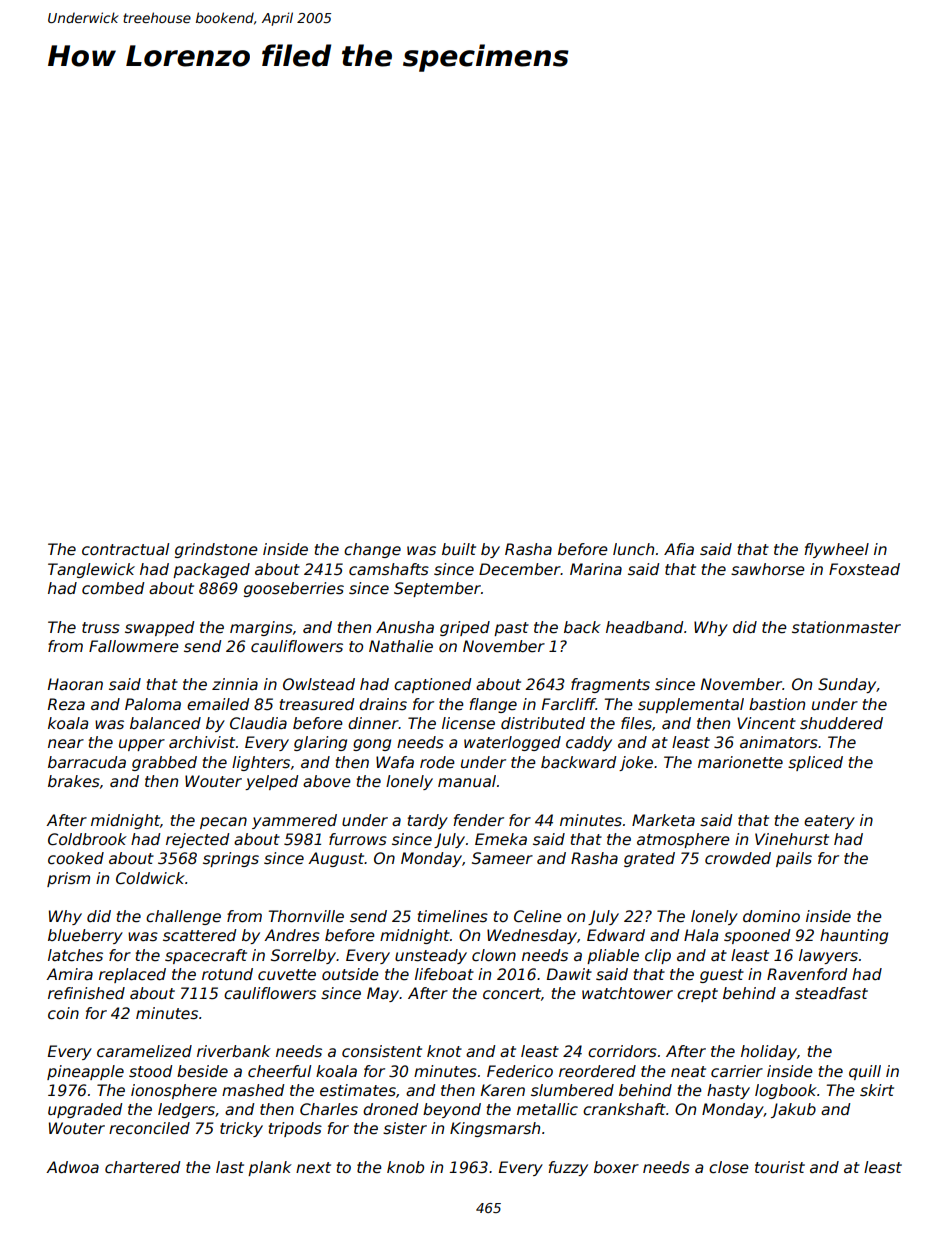  What do you see at coordinates (538, 916) in the screenshot?
I see `Celine` at bounding box center [538, 916].
